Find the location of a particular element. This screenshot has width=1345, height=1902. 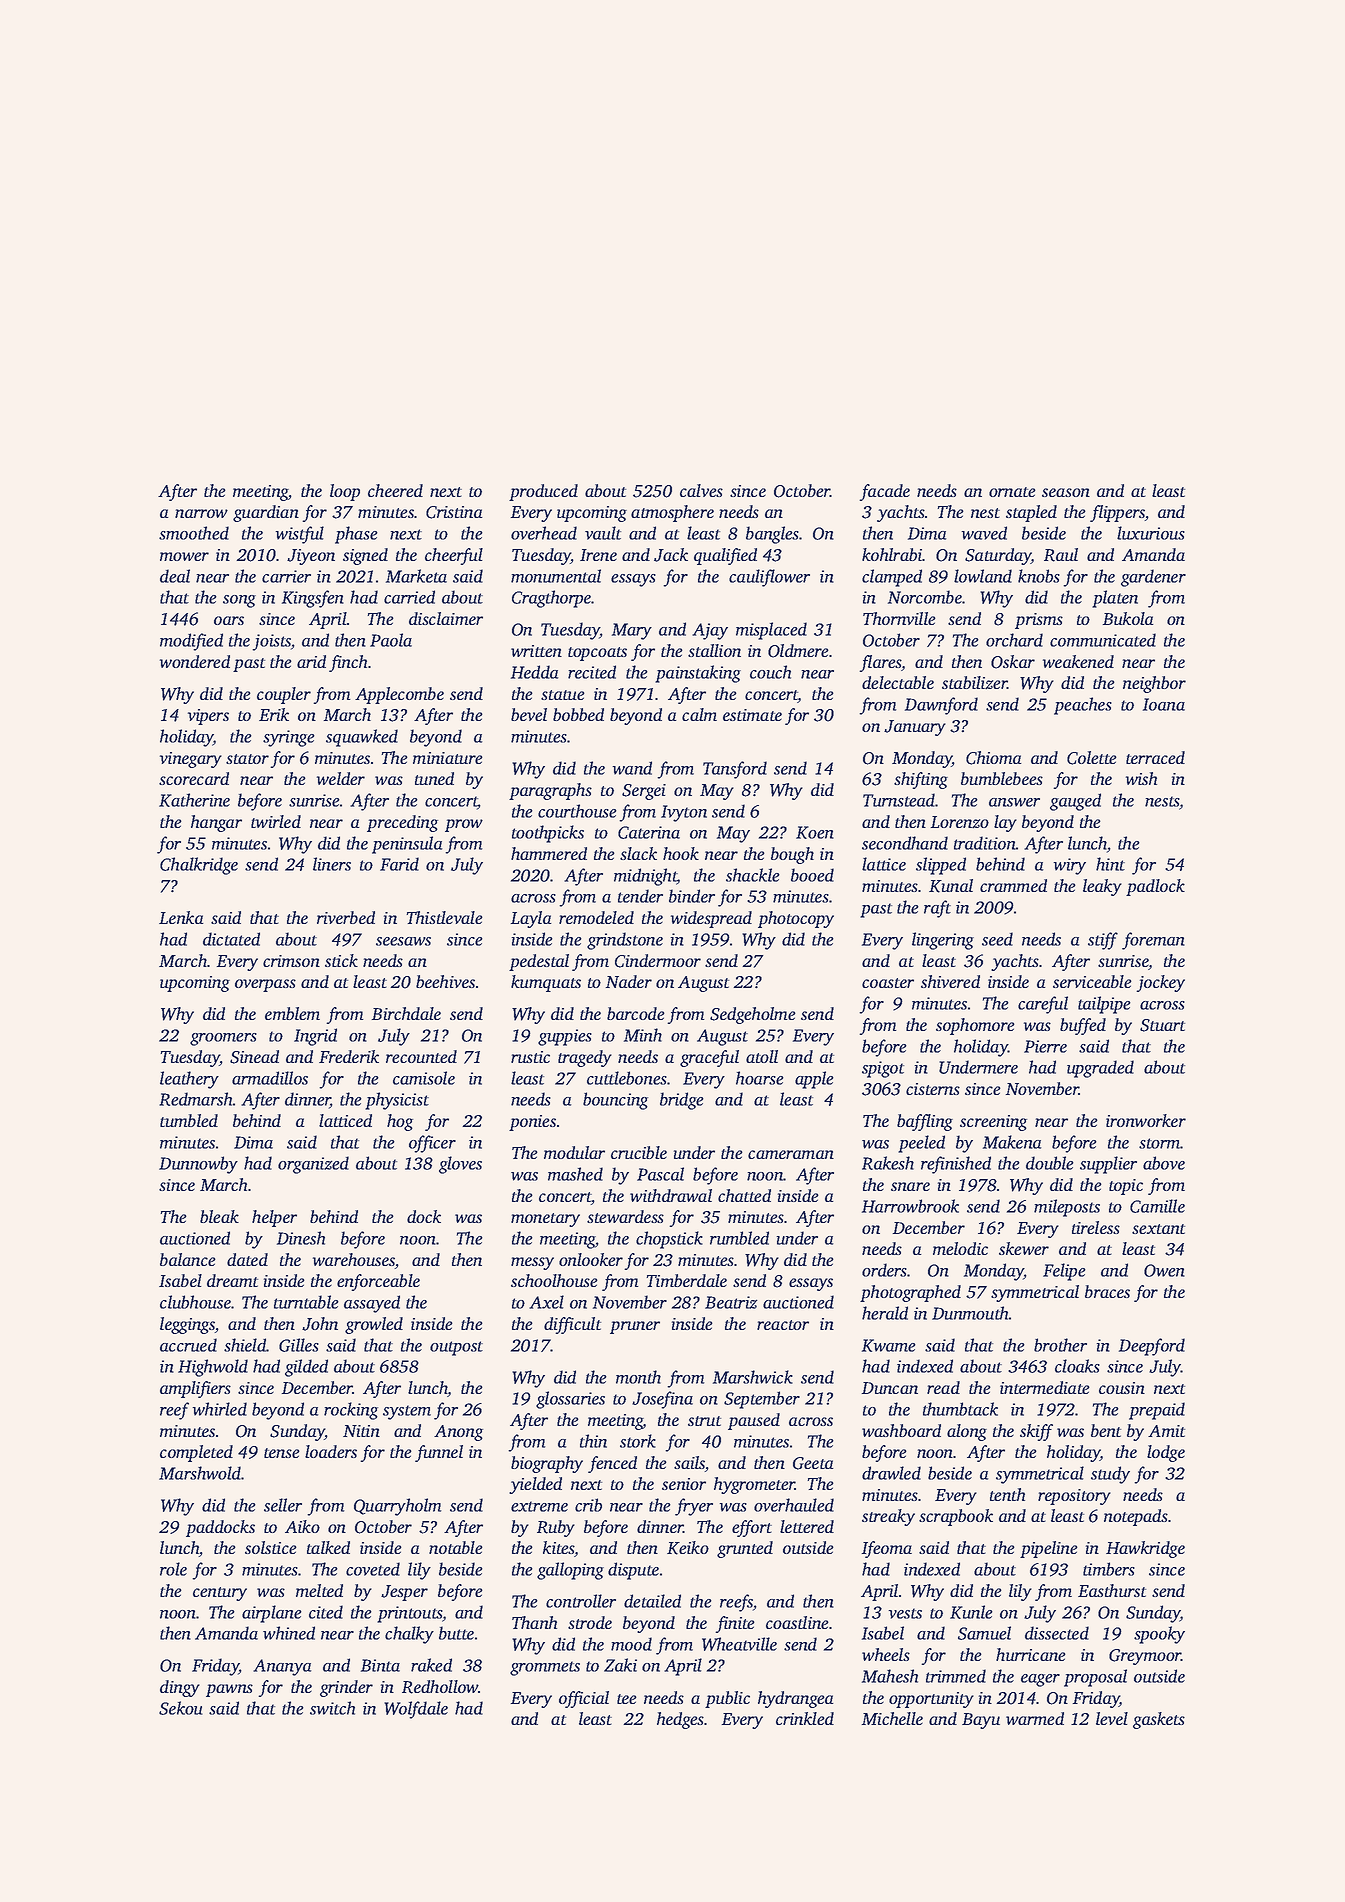

stabilizer is located at coordinates (974, 682).
